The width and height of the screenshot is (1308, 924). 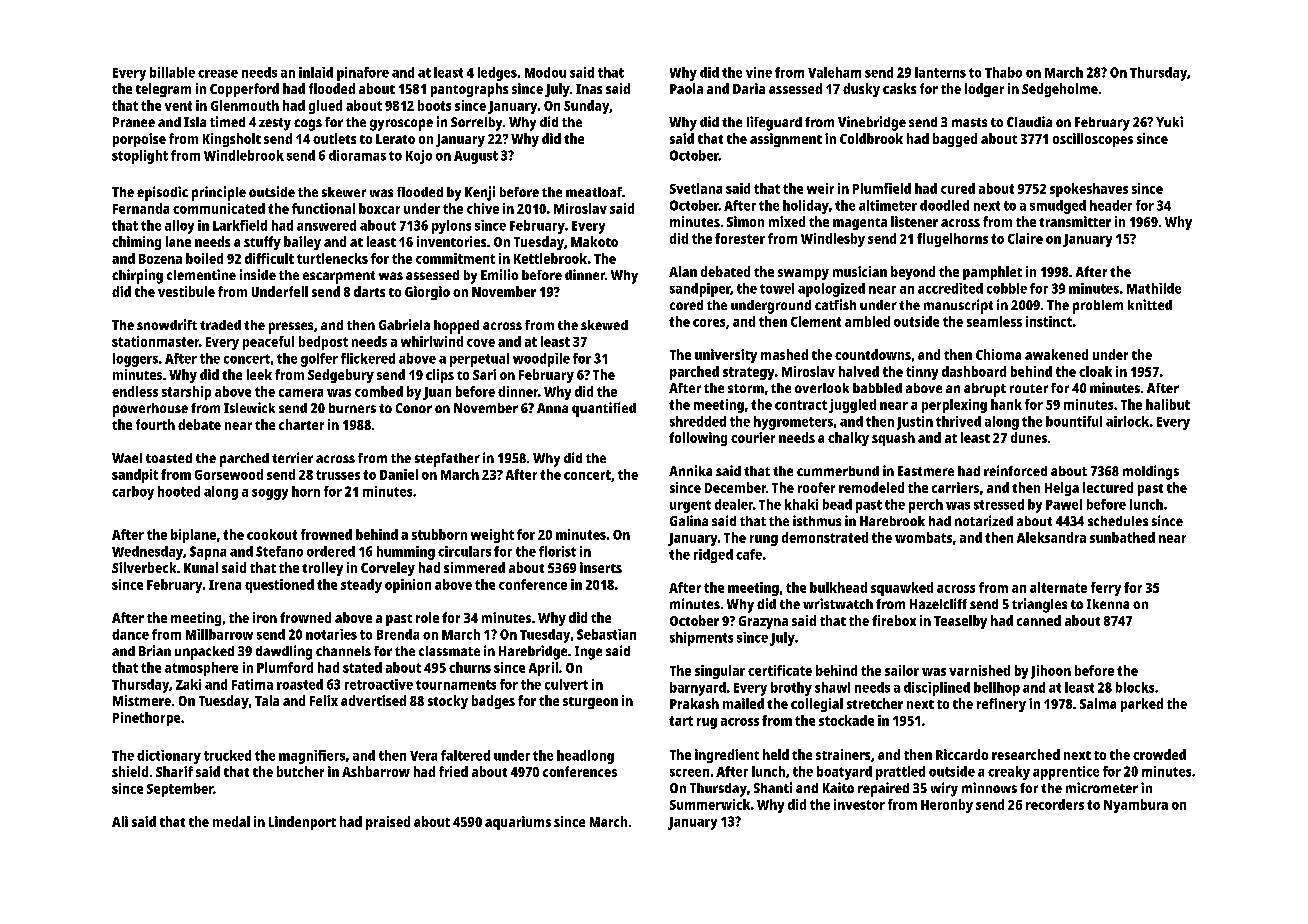 I want to click on toasted, so click(x=169, y=458).
